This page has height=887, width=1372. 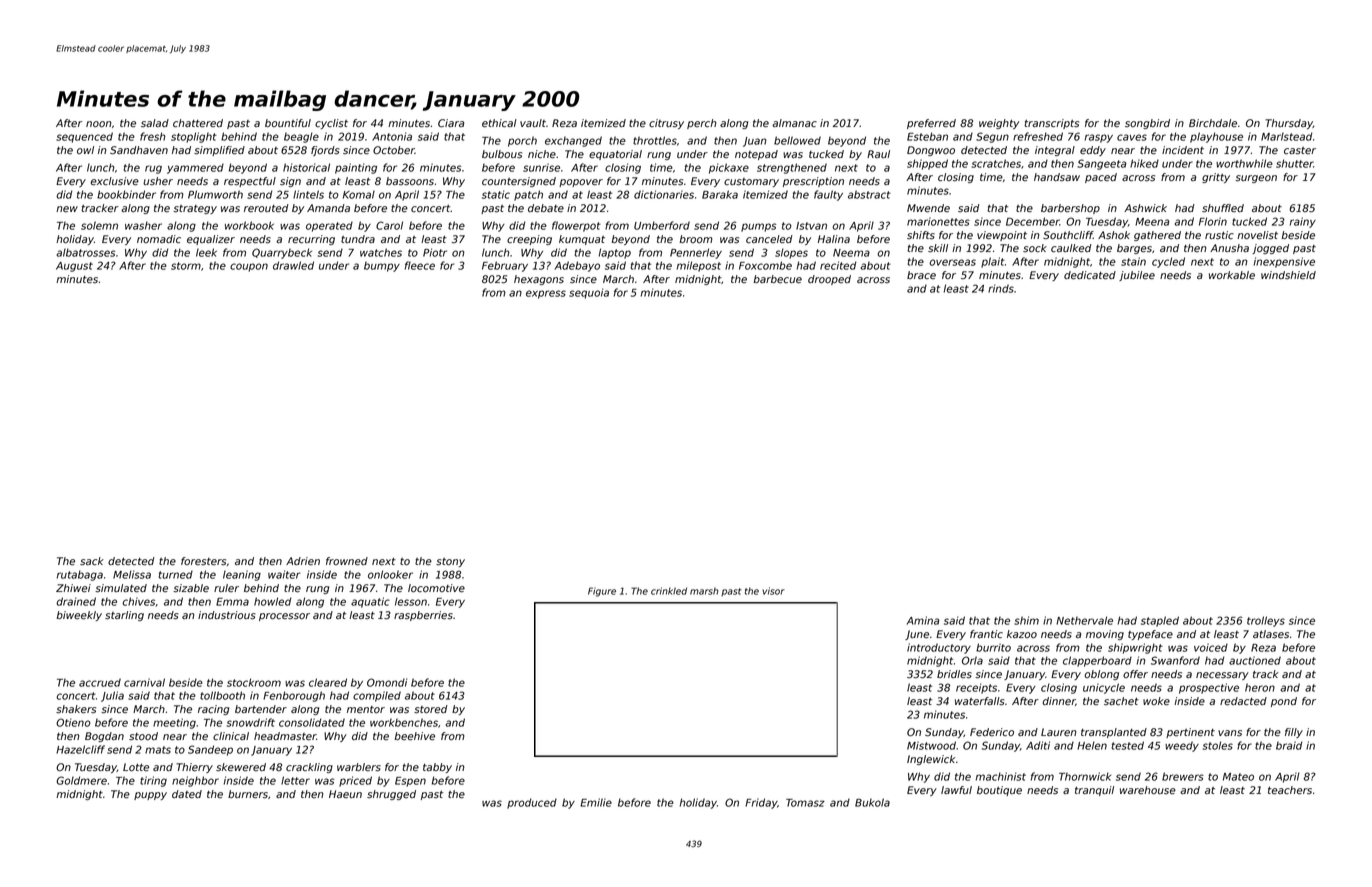 What do you see at coordinates (1266, 621) in the page?
I see `trolleys` at bounding box center [1266, 621].
